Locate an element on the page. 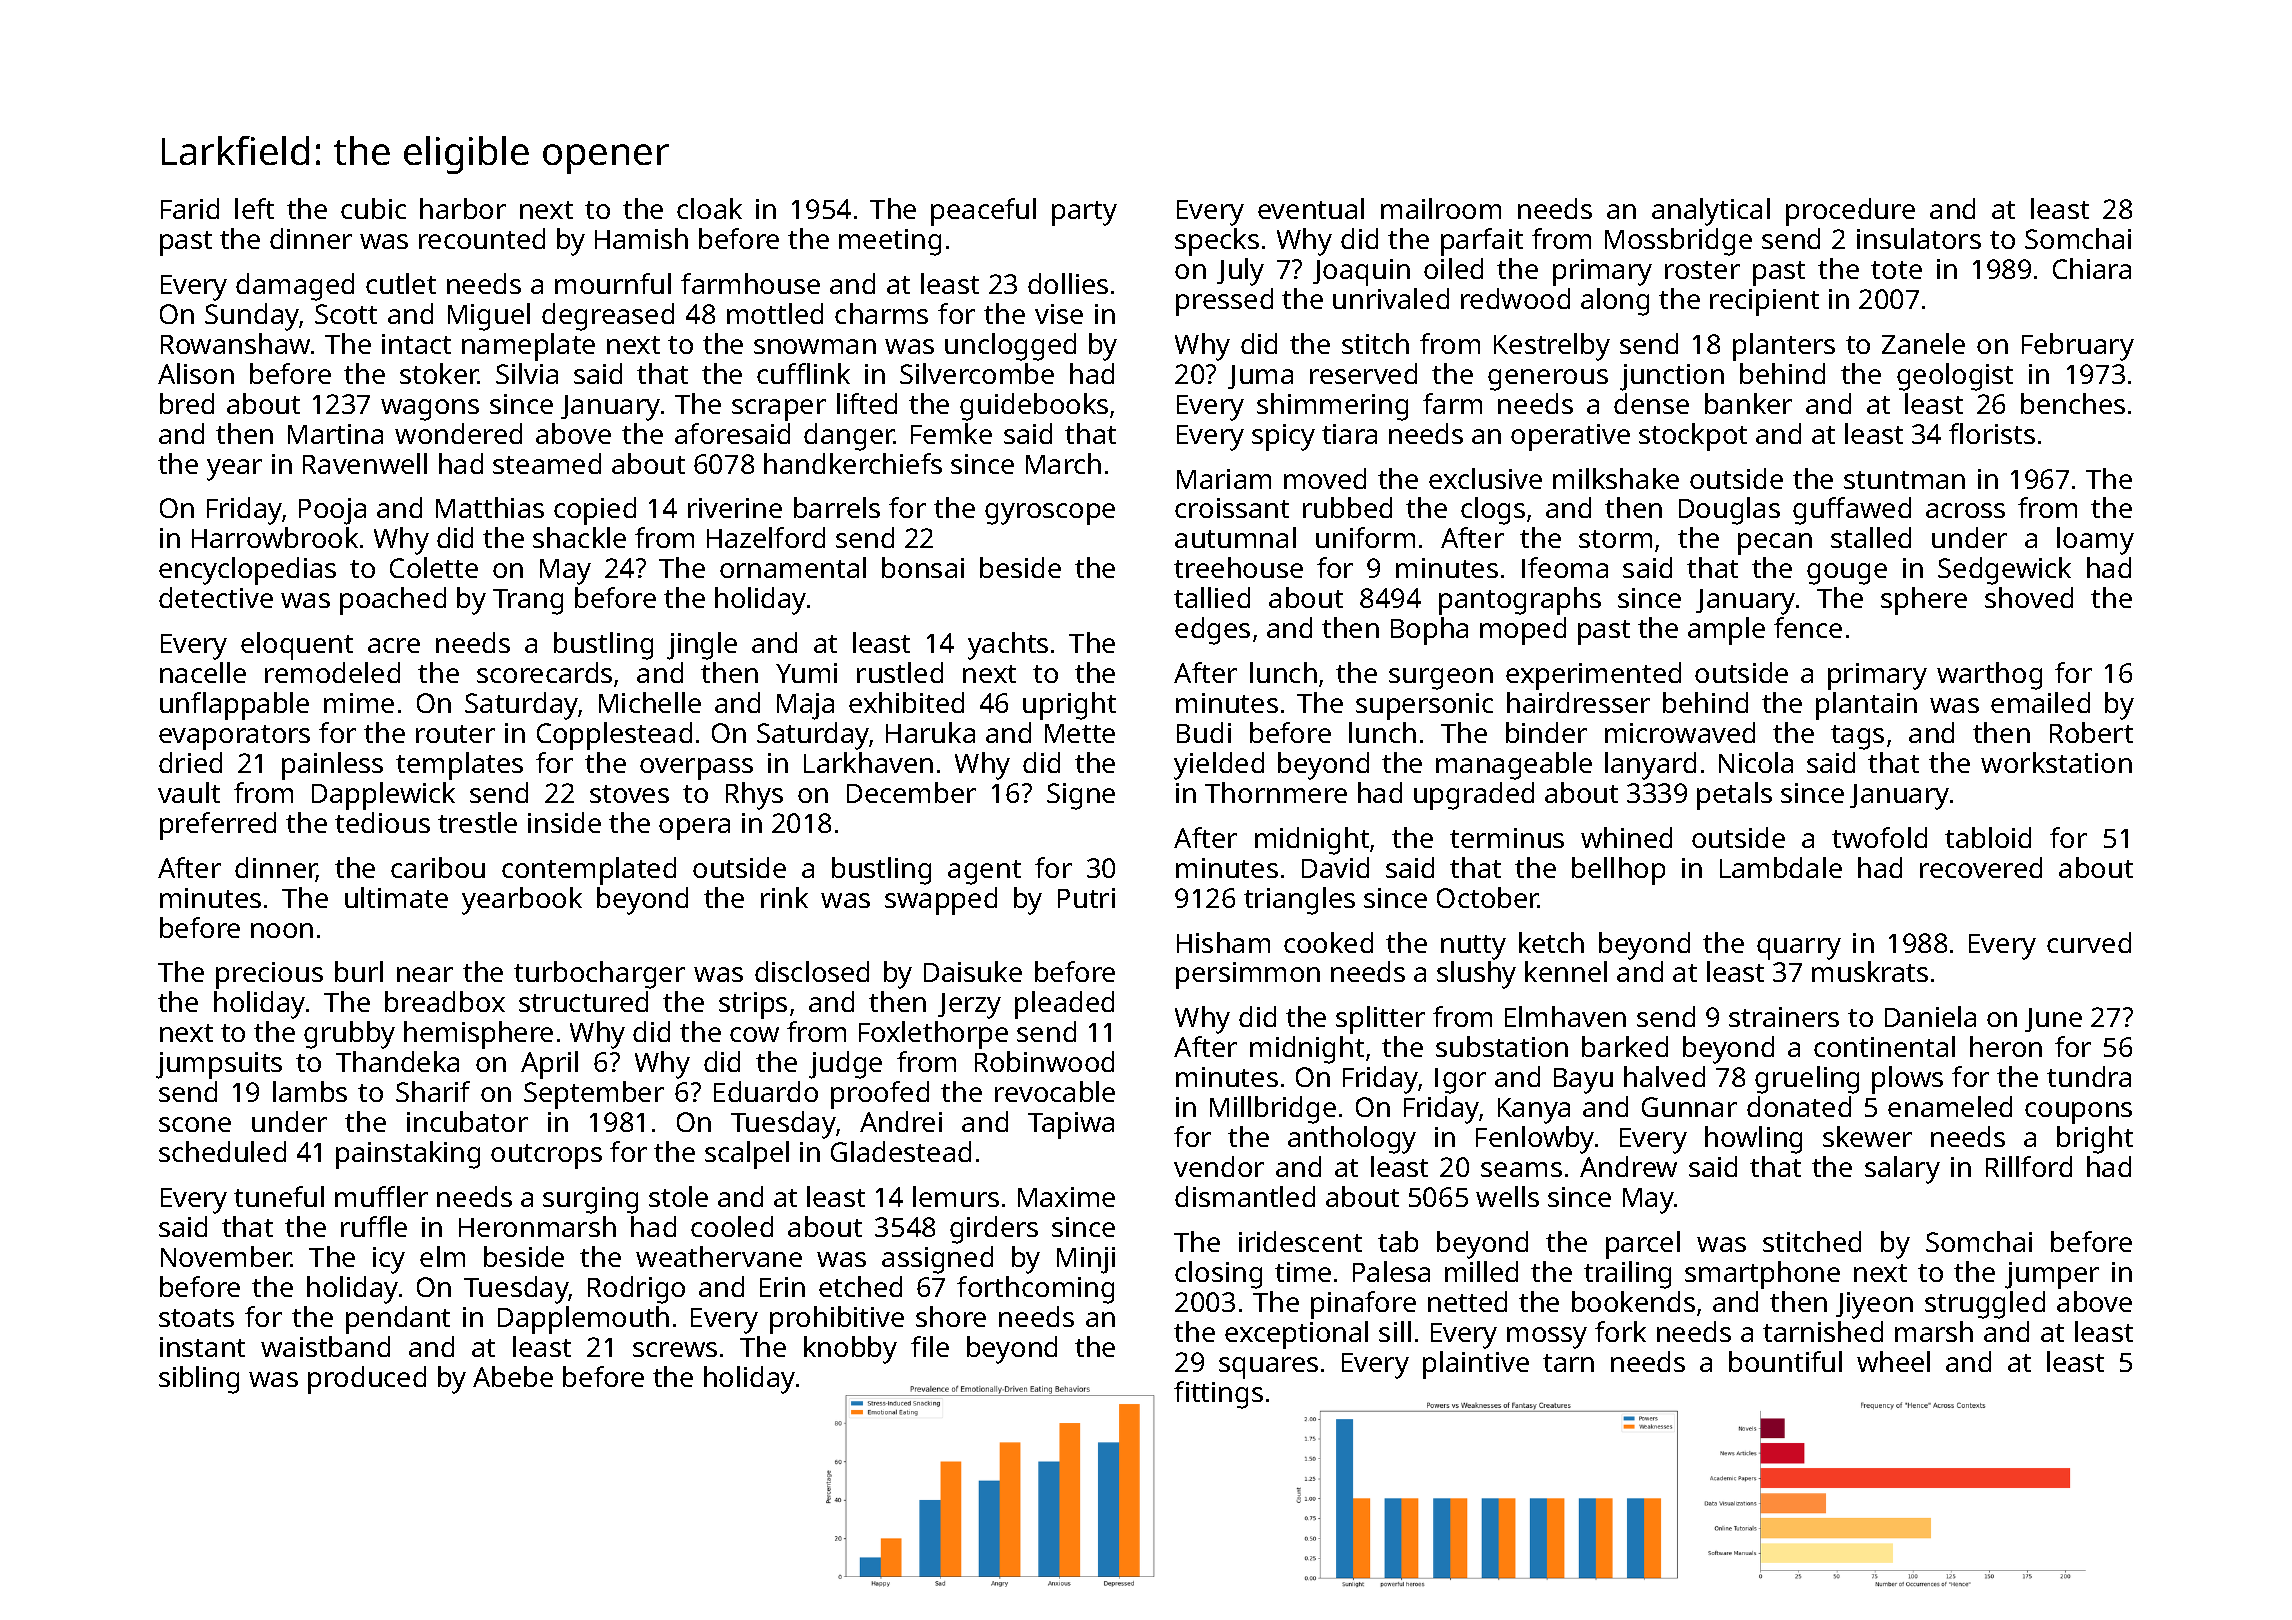 This image has width=2292, height=1620. ultimate is located at coordinates (396, 897).
